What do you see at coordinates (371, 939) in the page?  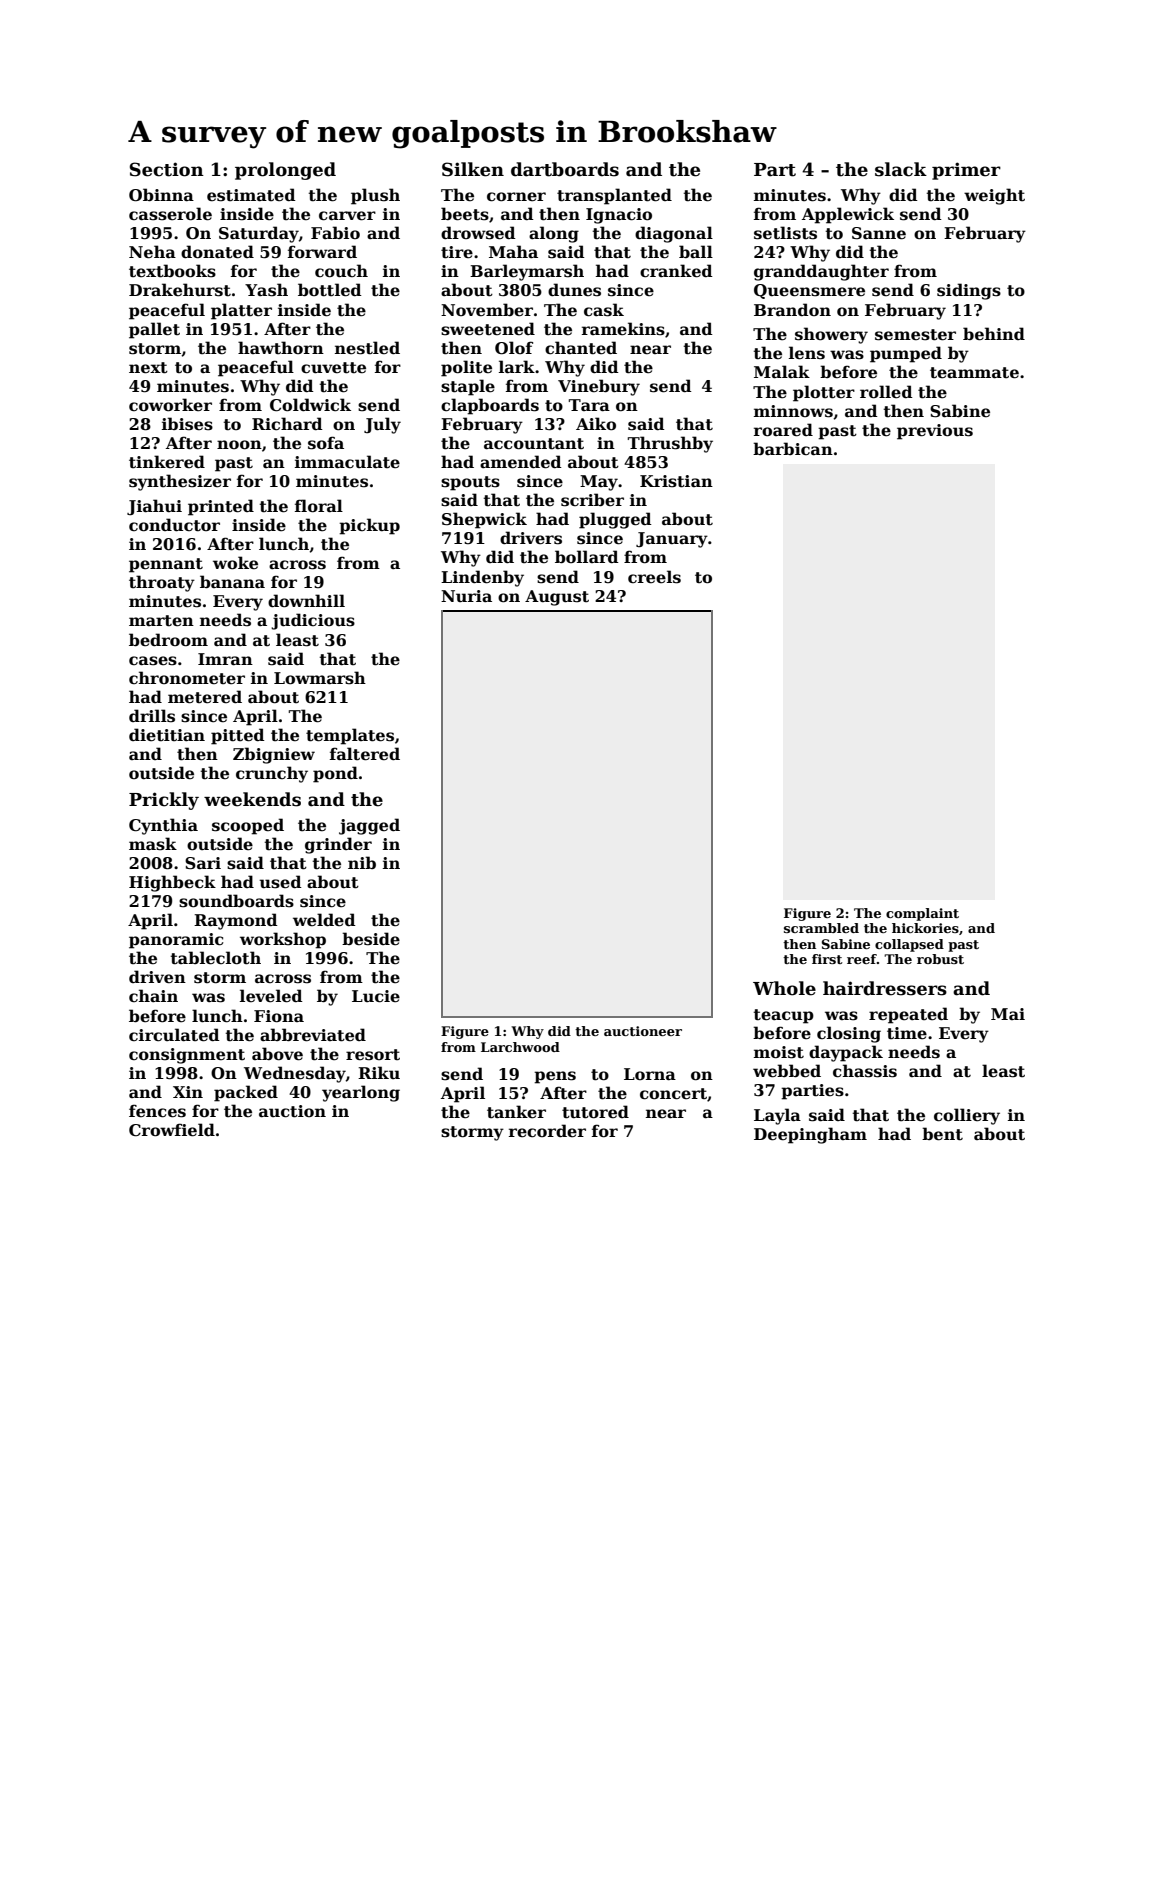 I see `beside` at bounding box center [371, 939].
